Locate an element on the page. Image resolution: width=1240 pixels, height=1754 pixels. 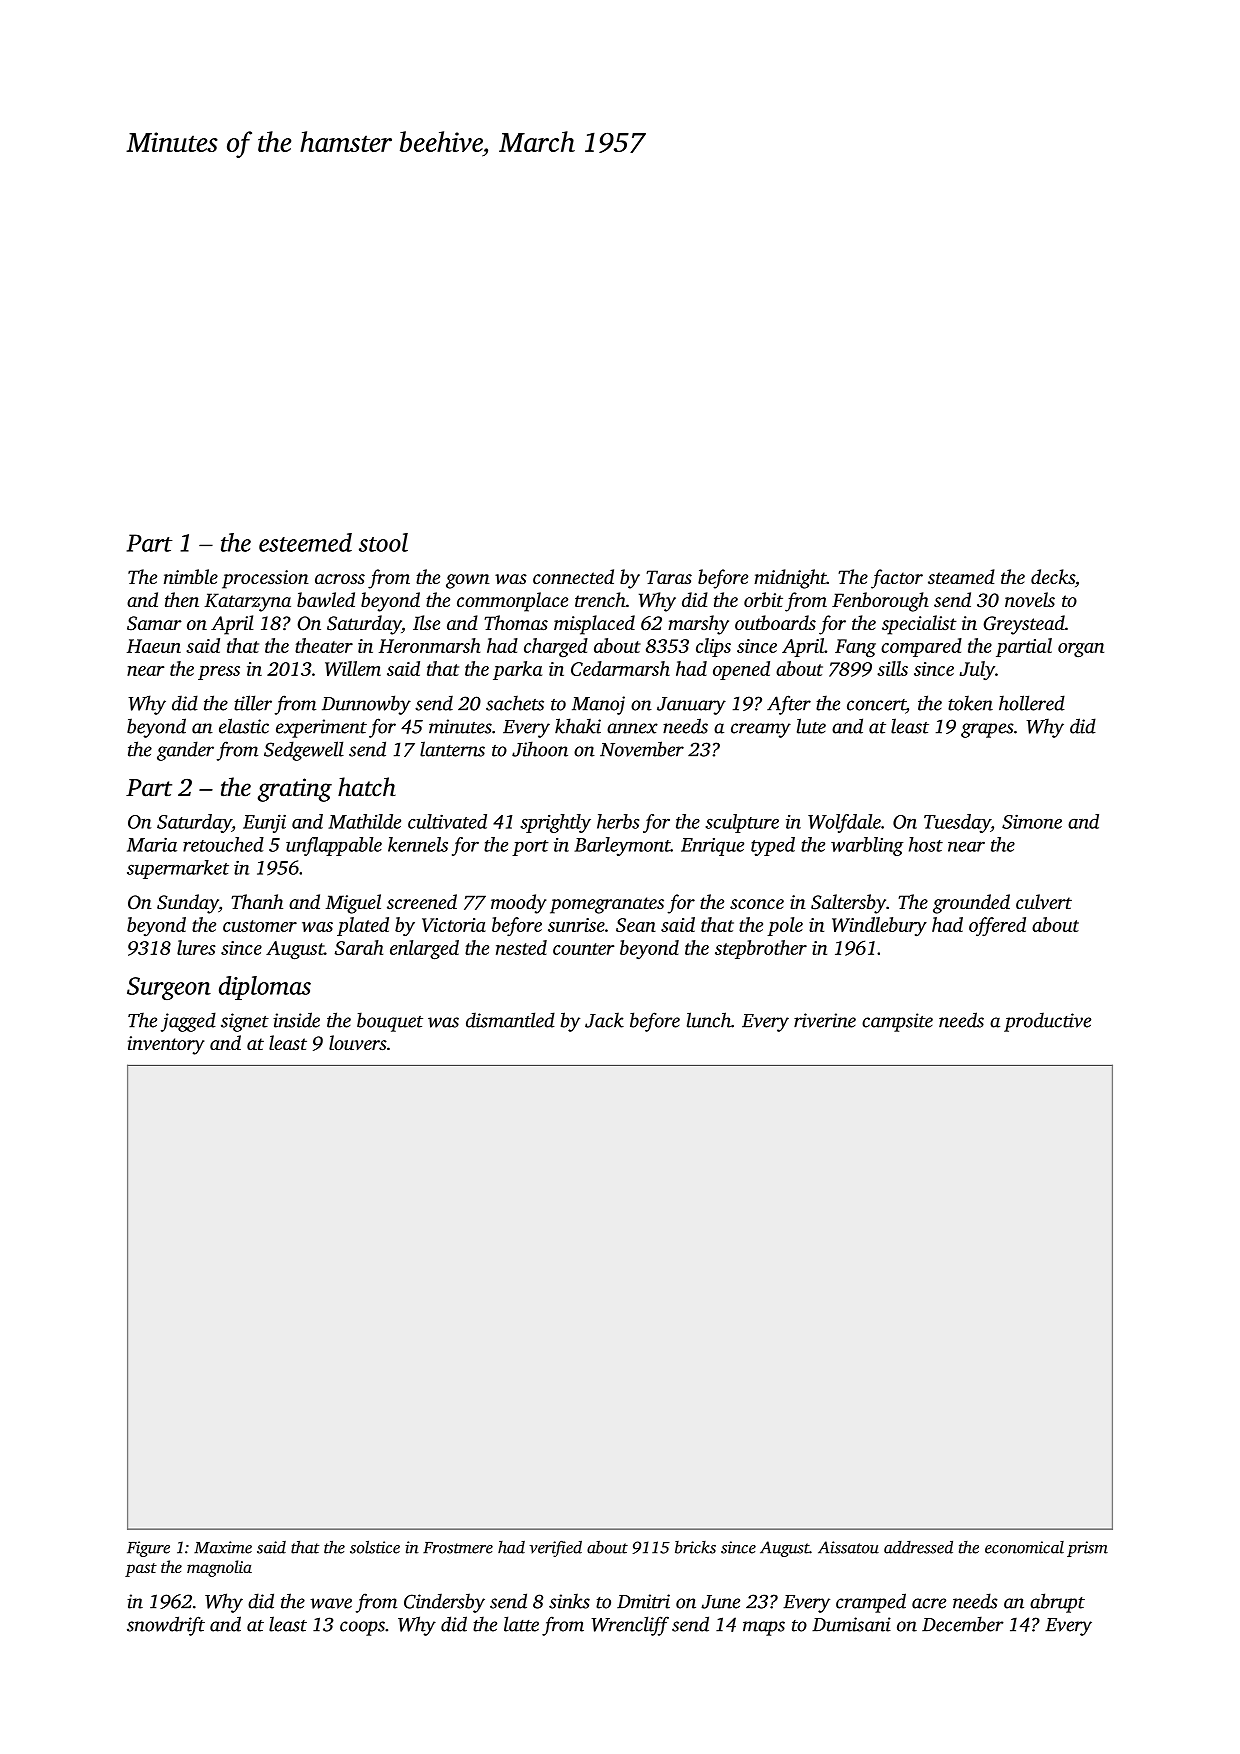
inventory is located at coordinates (166, 1045).
